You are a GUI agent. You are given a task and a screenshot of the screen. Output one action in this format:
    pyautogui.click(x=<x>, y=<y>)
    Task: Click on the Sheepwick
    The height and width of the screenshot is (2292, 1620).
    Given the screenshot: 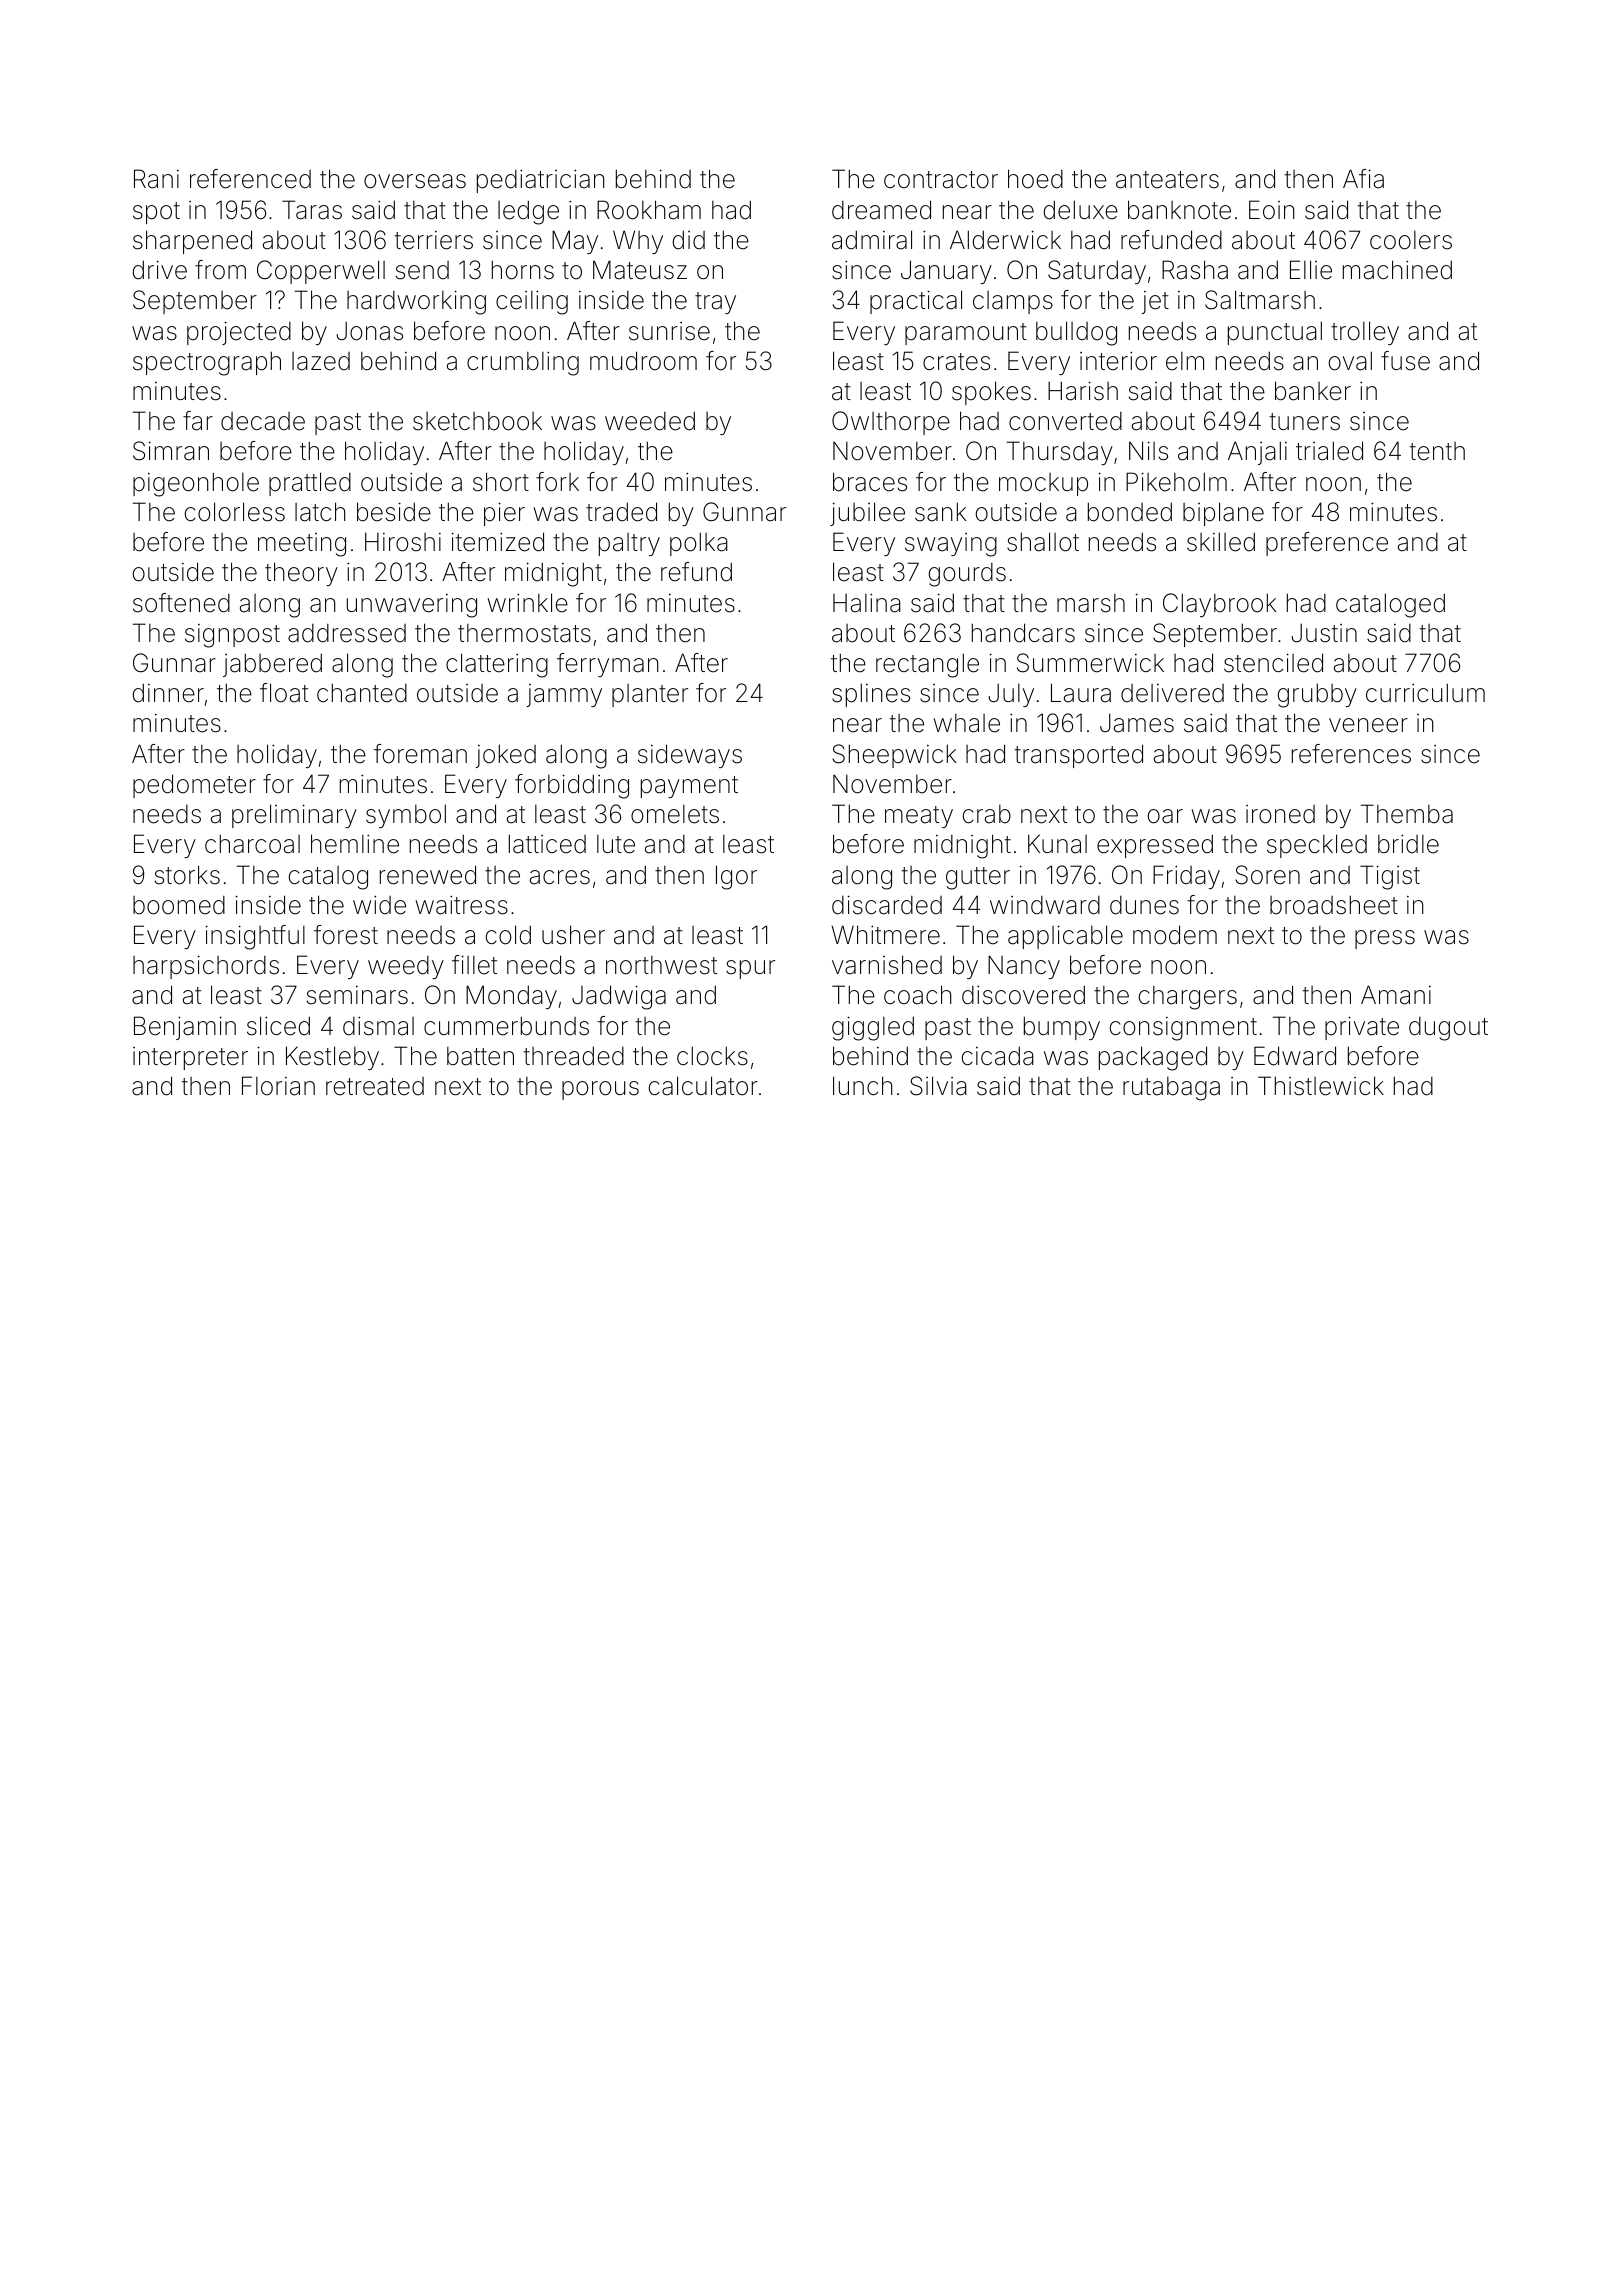 What is the action you would take?
    pyautogui.click(x=894, y=756)
